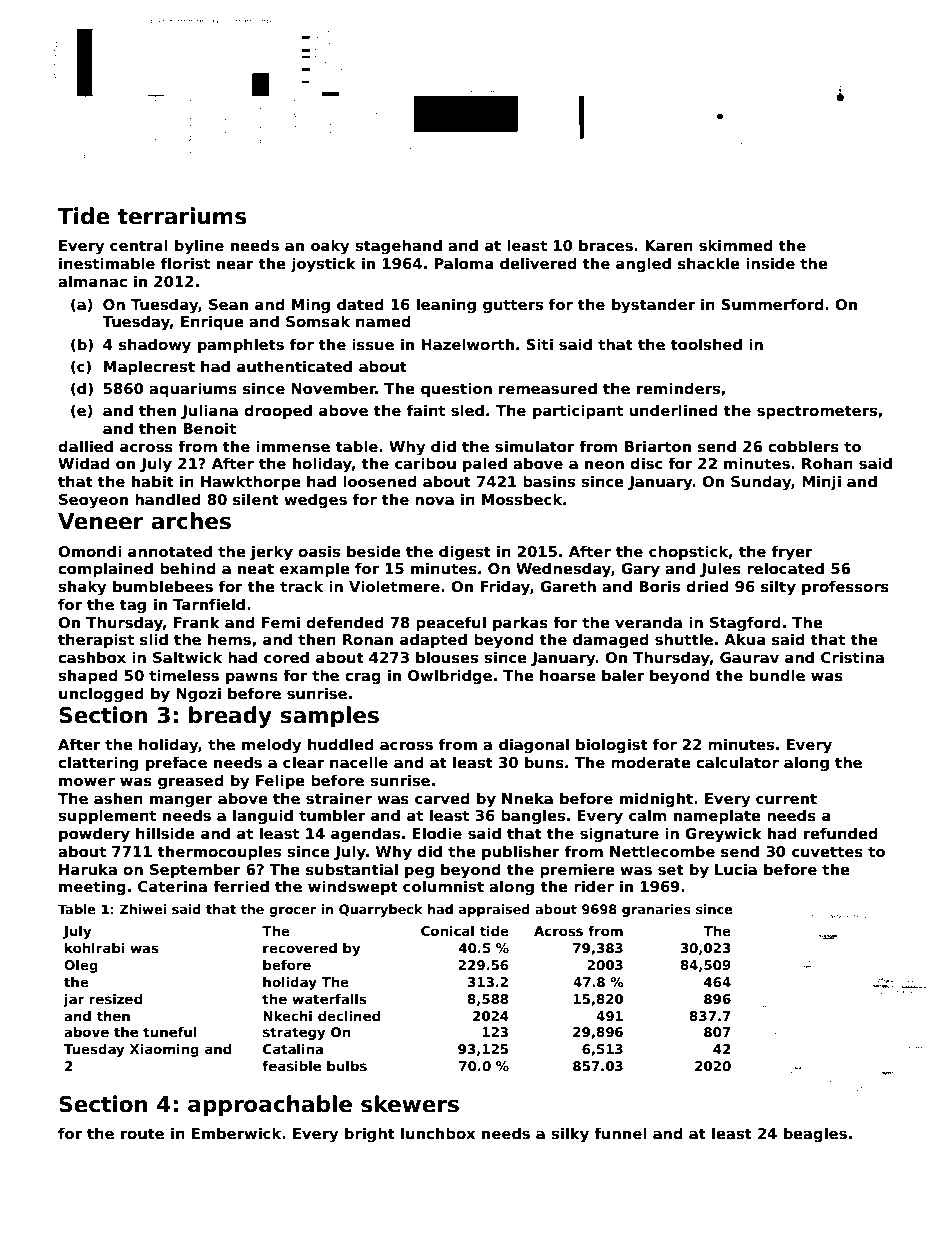 Image resolution: width=952 pixels, height=1233 pixels. I want to click on slid, so click(154, 639).
